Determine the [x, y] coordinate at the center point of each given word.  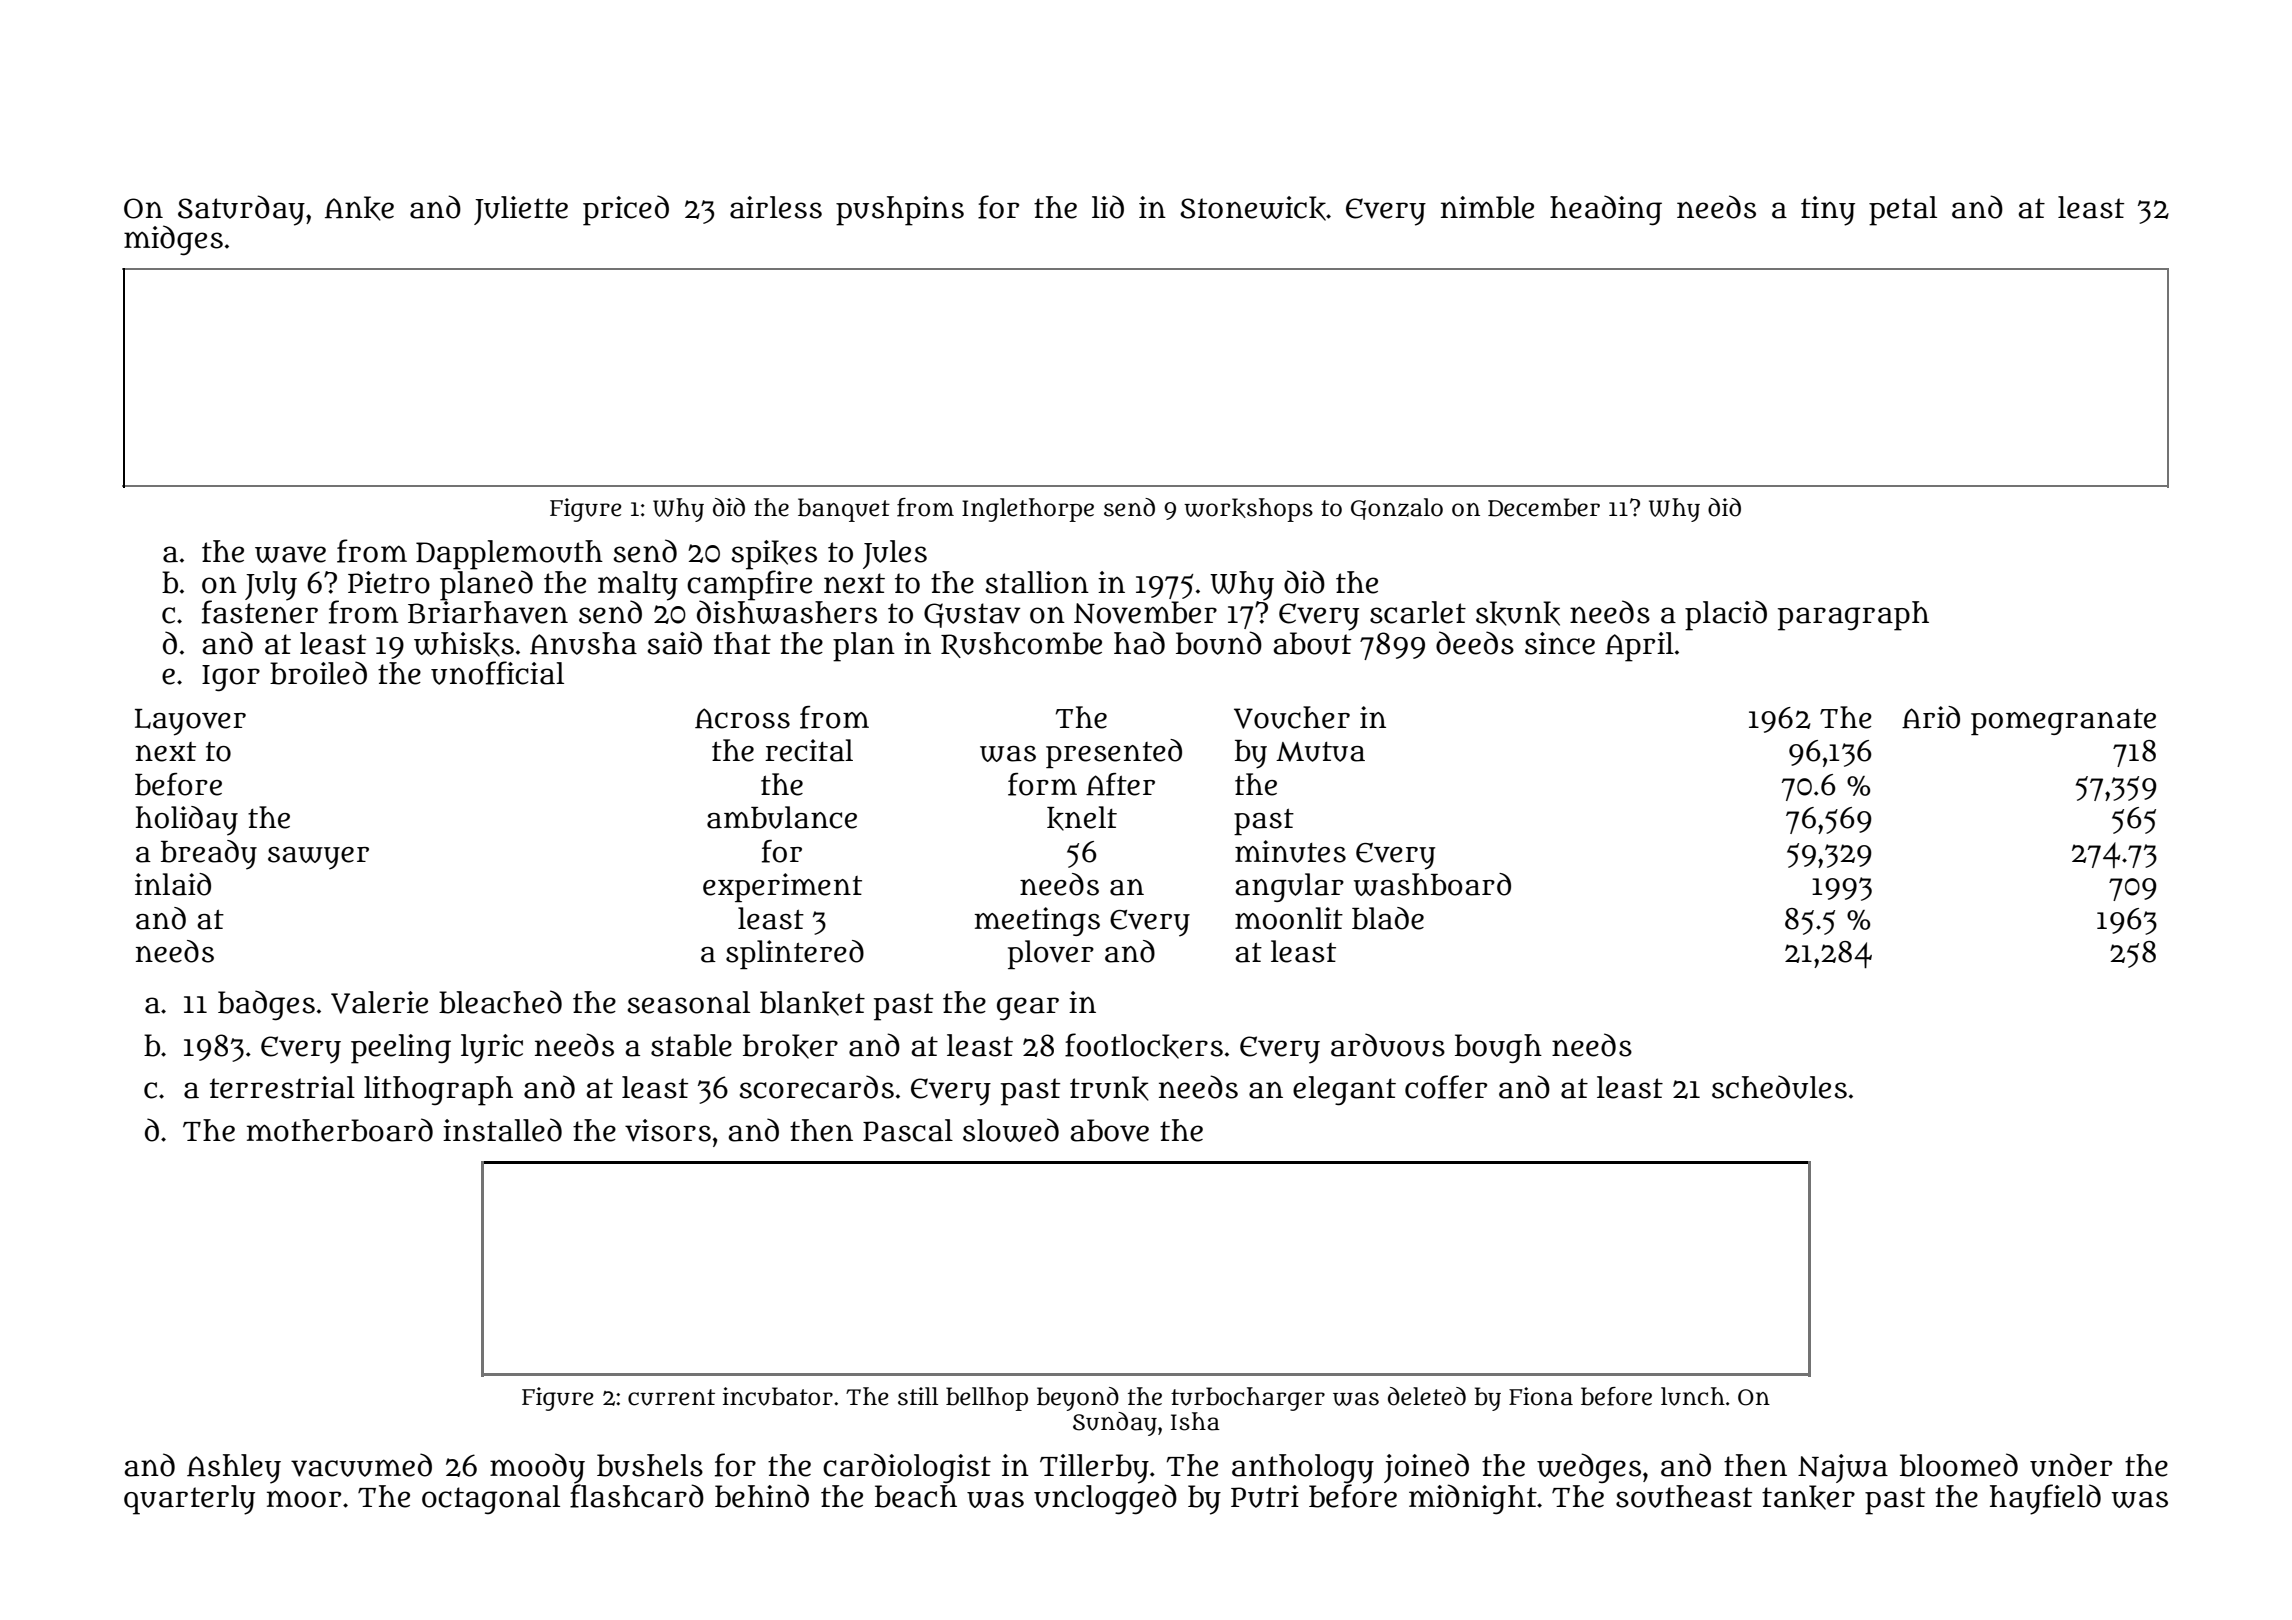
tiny [1828, 211]
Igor [231, 678]
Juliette [521, 210]
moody [537, 1468]
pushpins [900, 211]
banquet [844, 510]
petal [1903, 211]
